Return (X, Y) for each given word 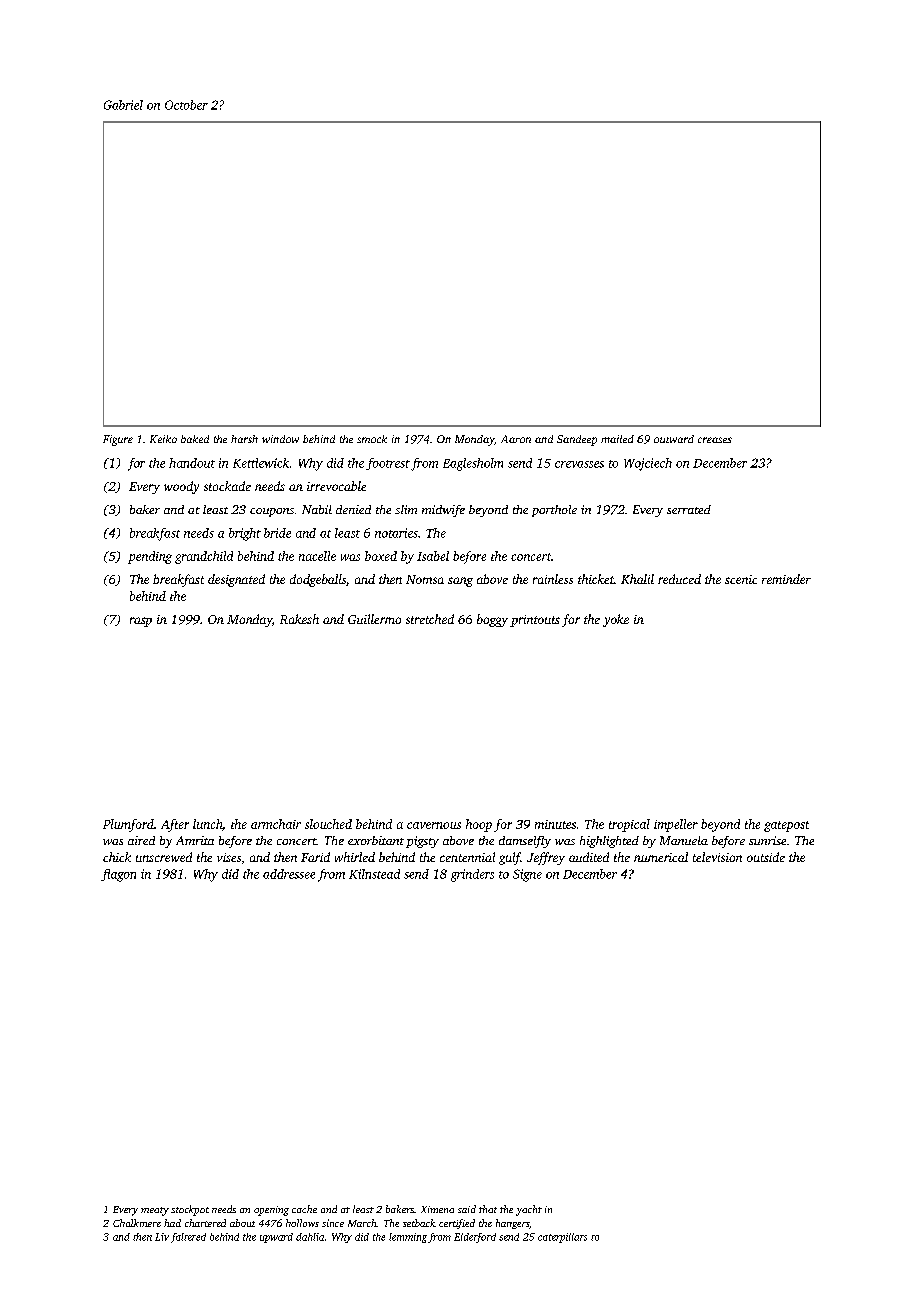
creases (715, 440)
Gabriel (123, 105)
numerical (661, 857)
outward (674, 439)
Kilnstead (374, 874)
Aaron (516, 439)
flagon (118, 875)
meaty (155, 1211)
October (186, 105)
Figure (118, 440)
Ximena (437, 1209)
